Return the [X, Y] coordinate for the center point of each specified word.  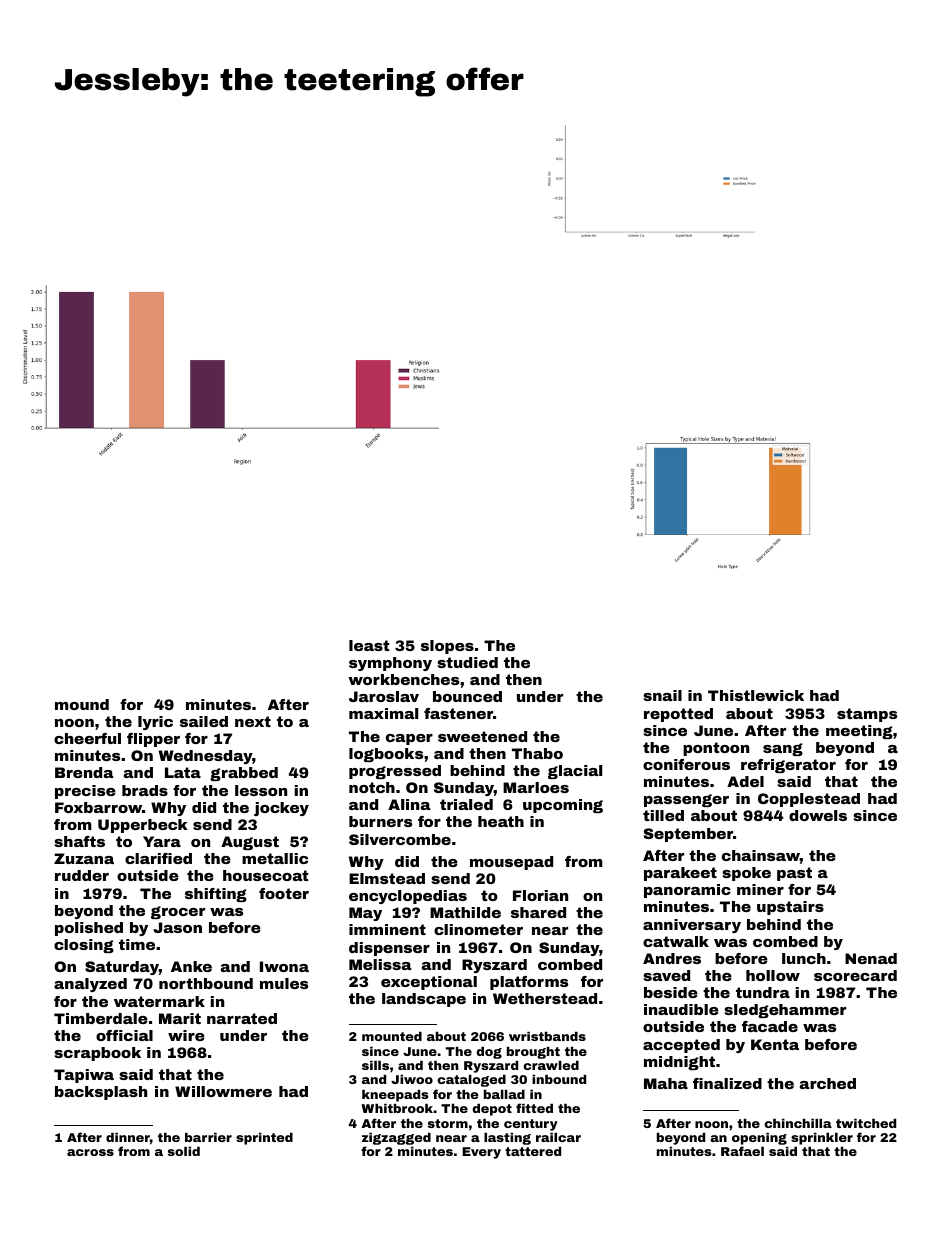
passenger [686, 800]
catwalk [676, 941]
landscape [424, 1000]
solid [184, 1151]
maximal [383, 713]
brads [145, 790]
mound [82, 704]
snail [662, 695]
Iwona [284, 966]
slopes [447, 647]
